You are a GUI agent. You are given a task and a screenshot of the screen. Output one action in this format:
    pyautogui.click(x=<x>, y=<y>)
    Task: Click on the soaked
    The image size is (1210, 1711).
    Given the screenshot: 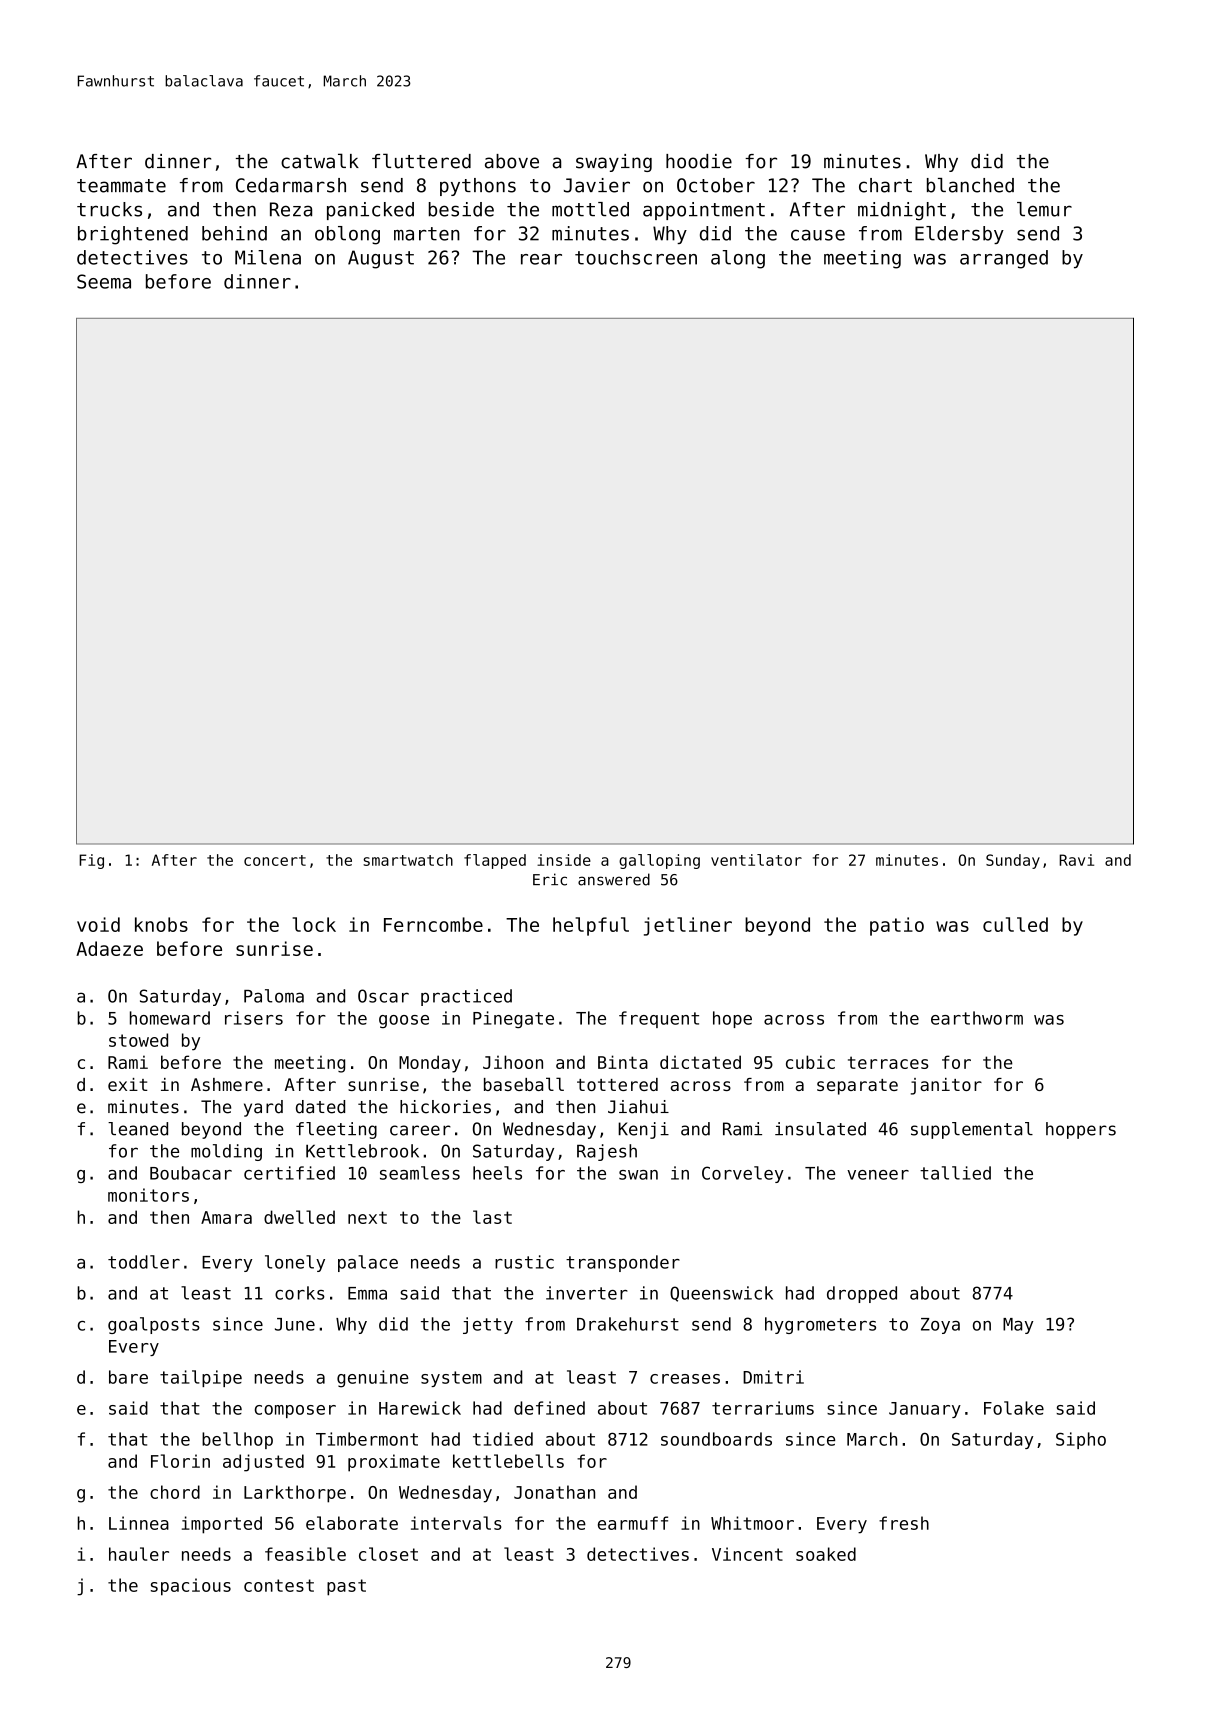 What is the action you would take?
    pyautogui.click(x=826, y=1554)
